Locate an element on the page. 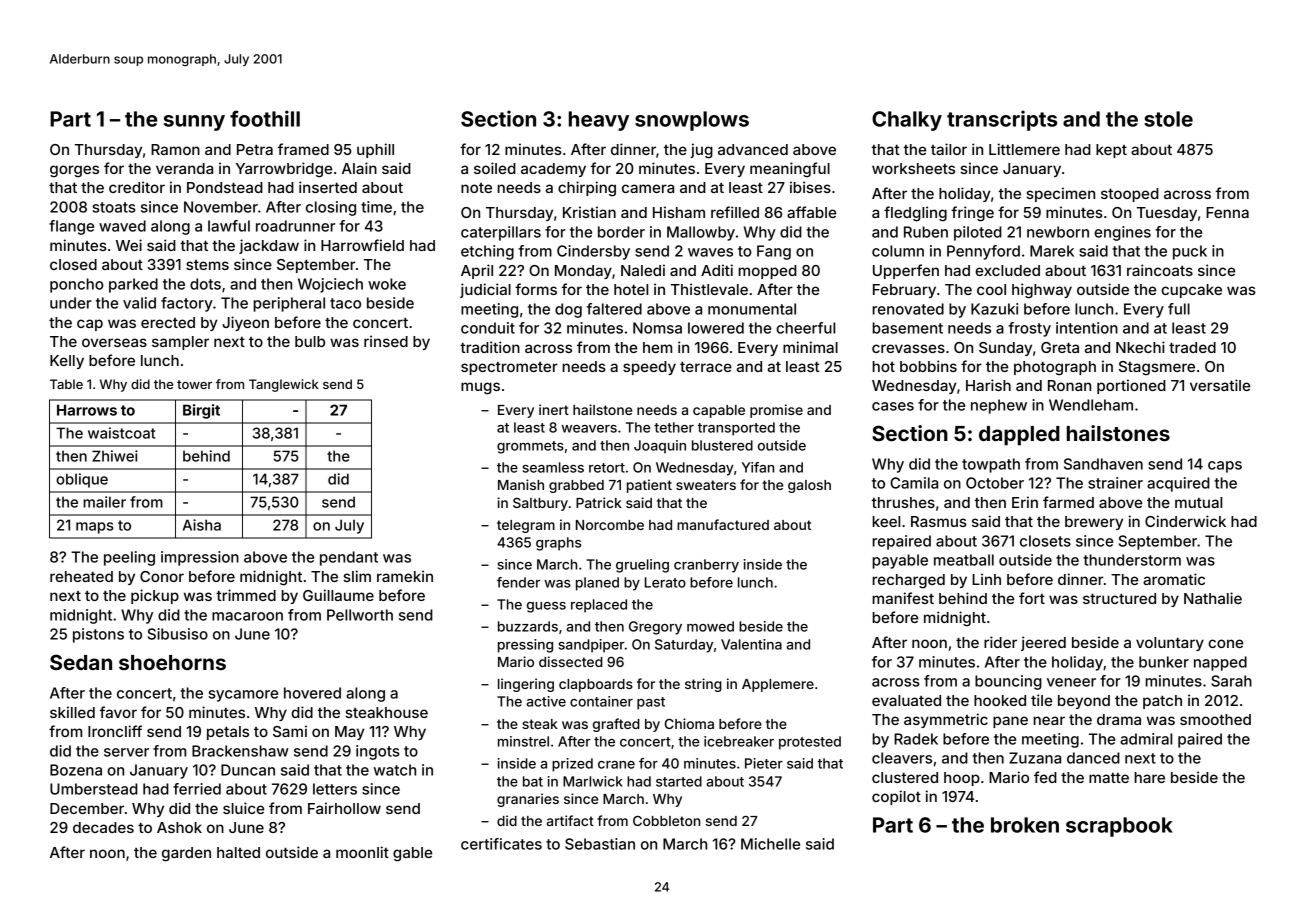 Image resolution: width=1308 pixels, height=924 pixels. worksheets is located at coordinates (913, 168).
